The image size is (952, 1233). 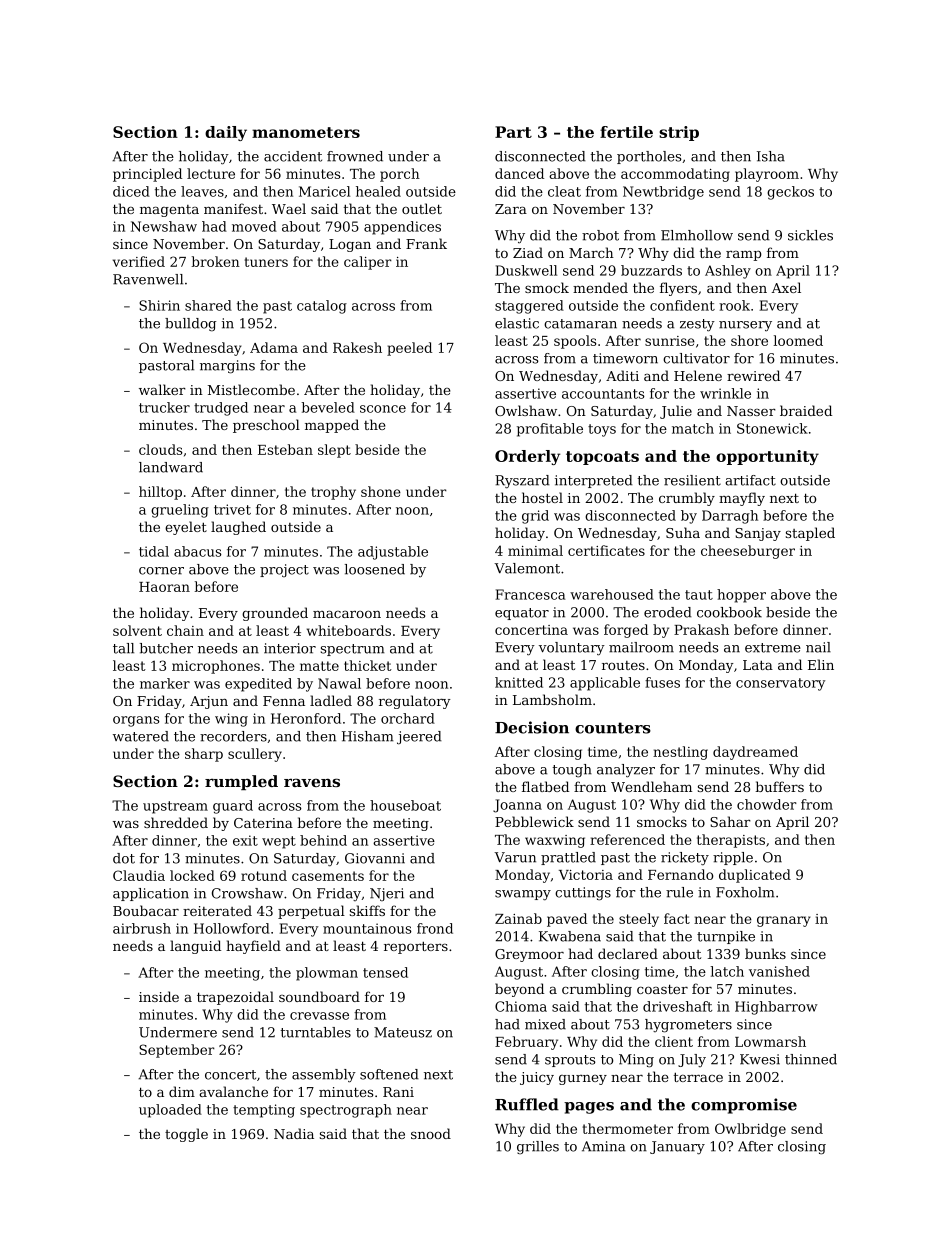 I want to click on playroom, so click(x=767, y=175).
